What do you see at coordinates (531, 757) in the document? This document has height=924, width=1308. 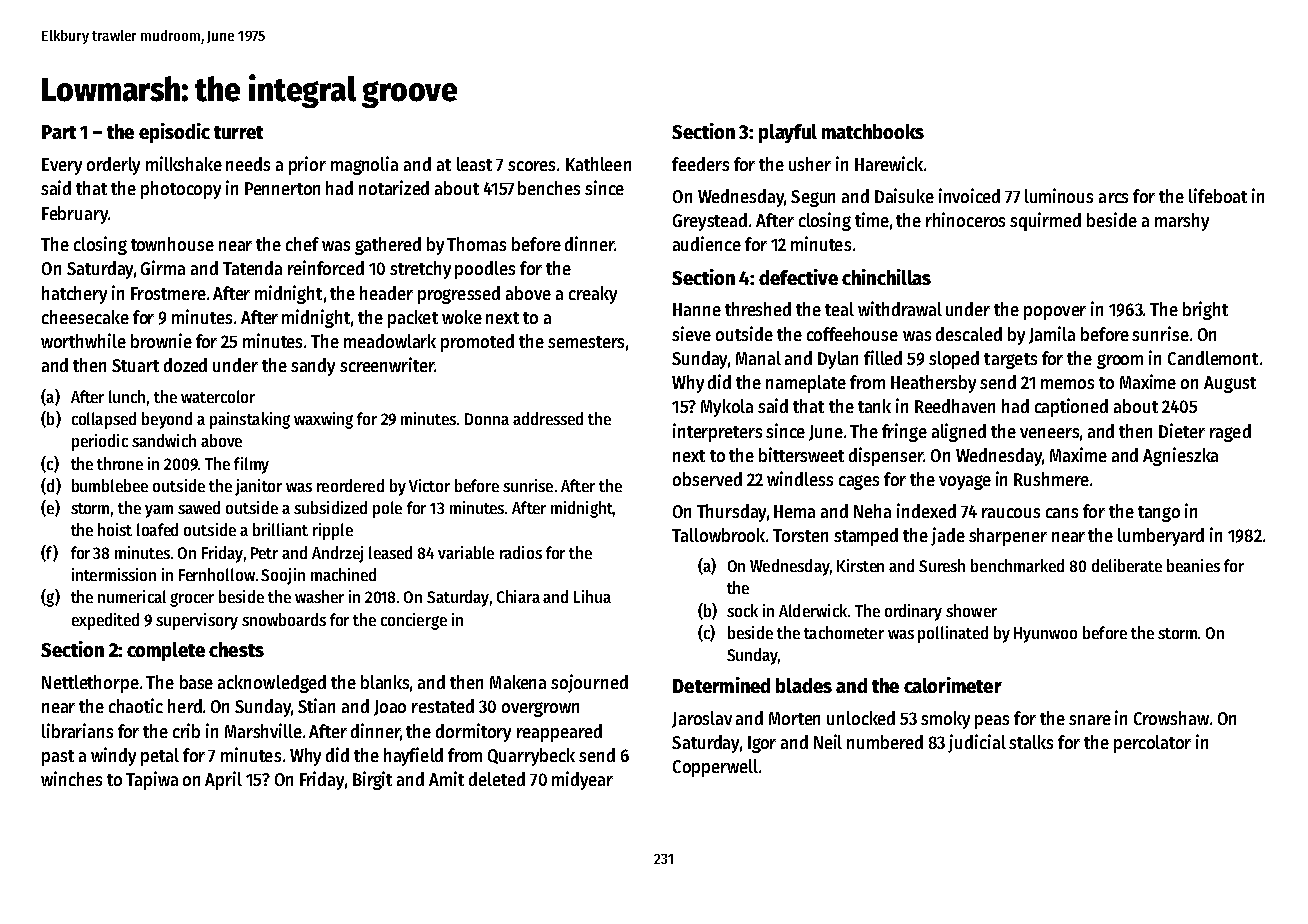 I see `Quarrybeck` at bounding box center [531, 757].
